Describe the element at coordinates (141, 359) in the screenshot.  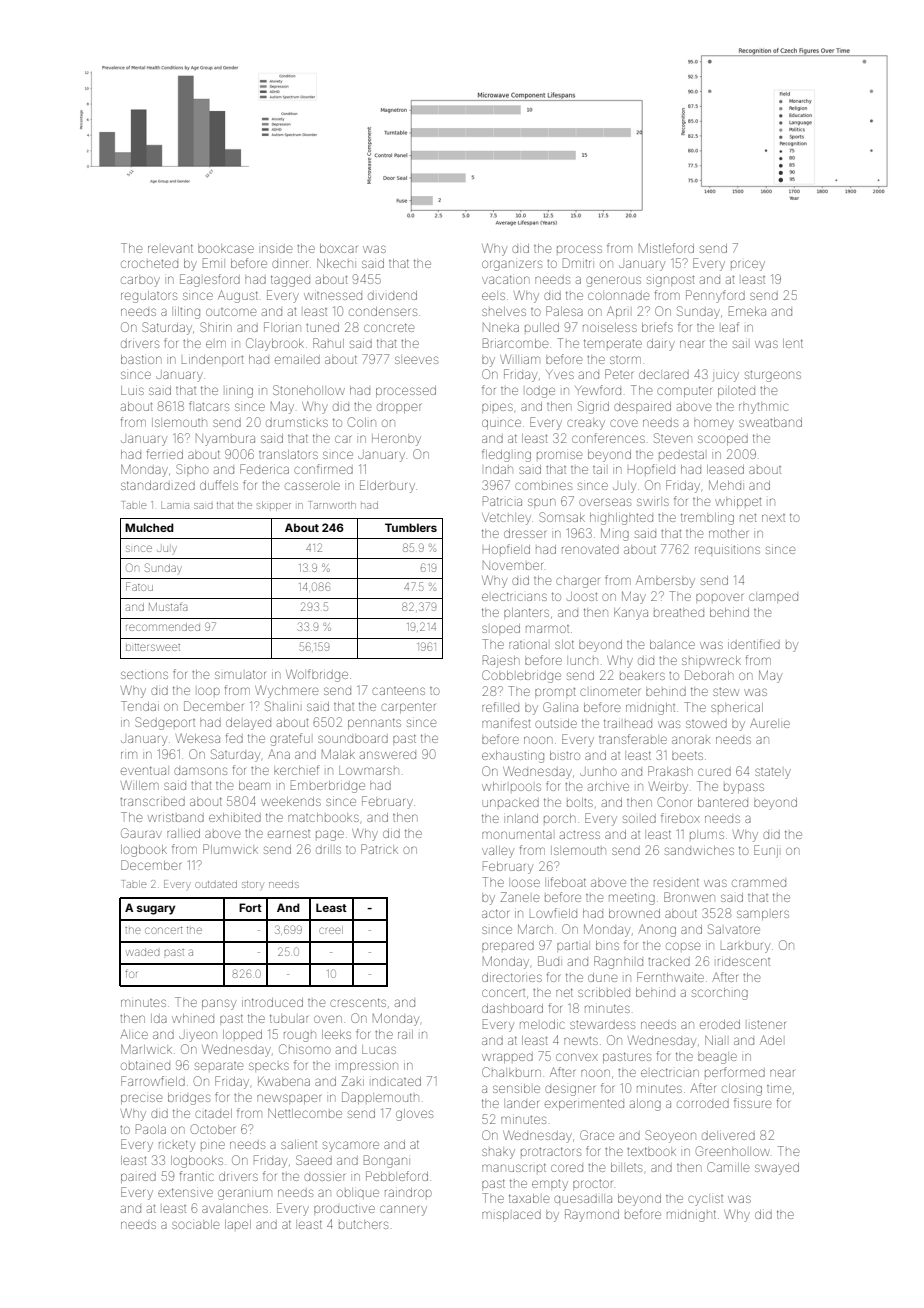
I see `bastion` at that location.
